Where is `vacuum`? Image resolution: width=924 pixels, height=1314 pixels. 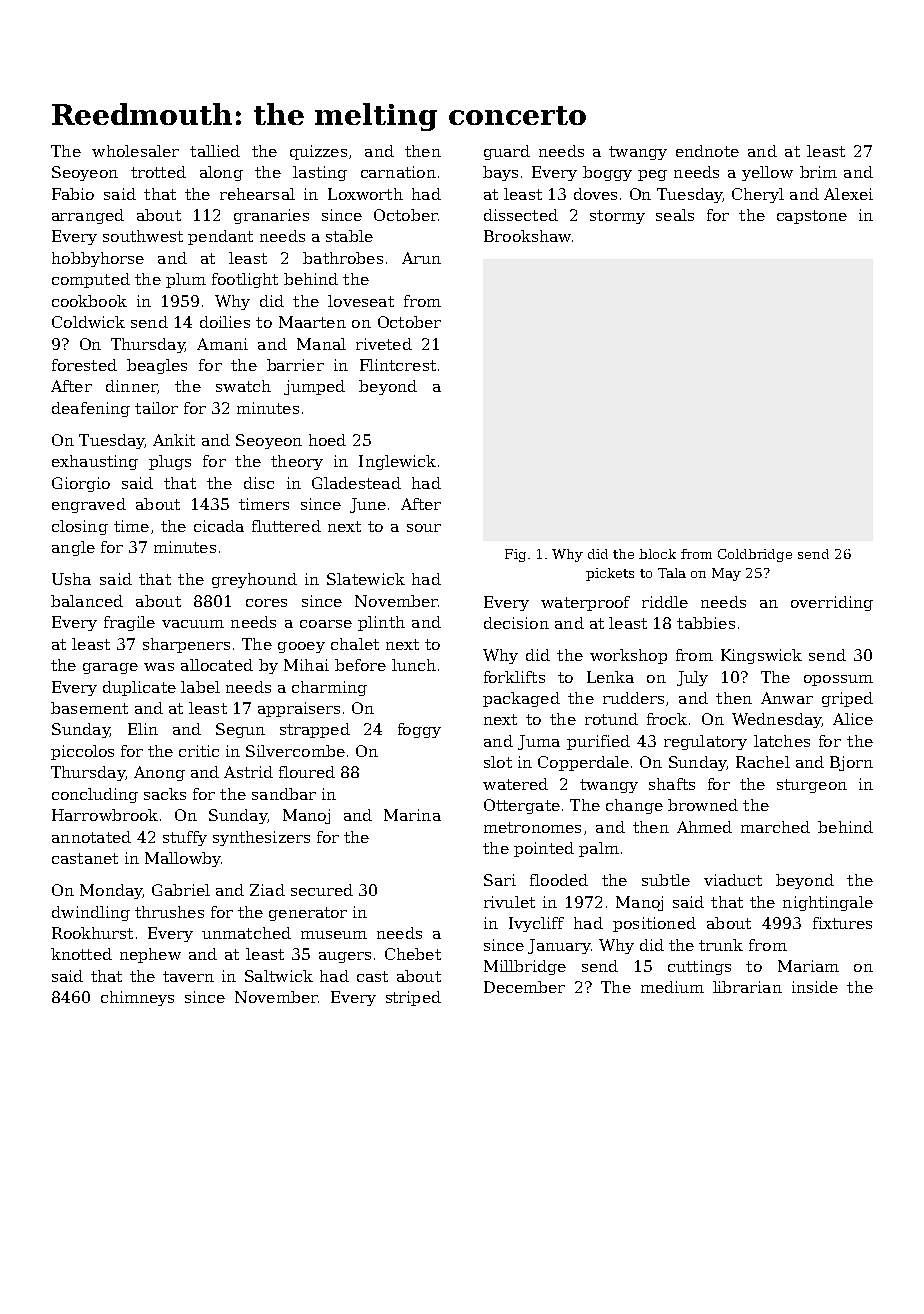 vacuum is located at coordinates (193, 624).
